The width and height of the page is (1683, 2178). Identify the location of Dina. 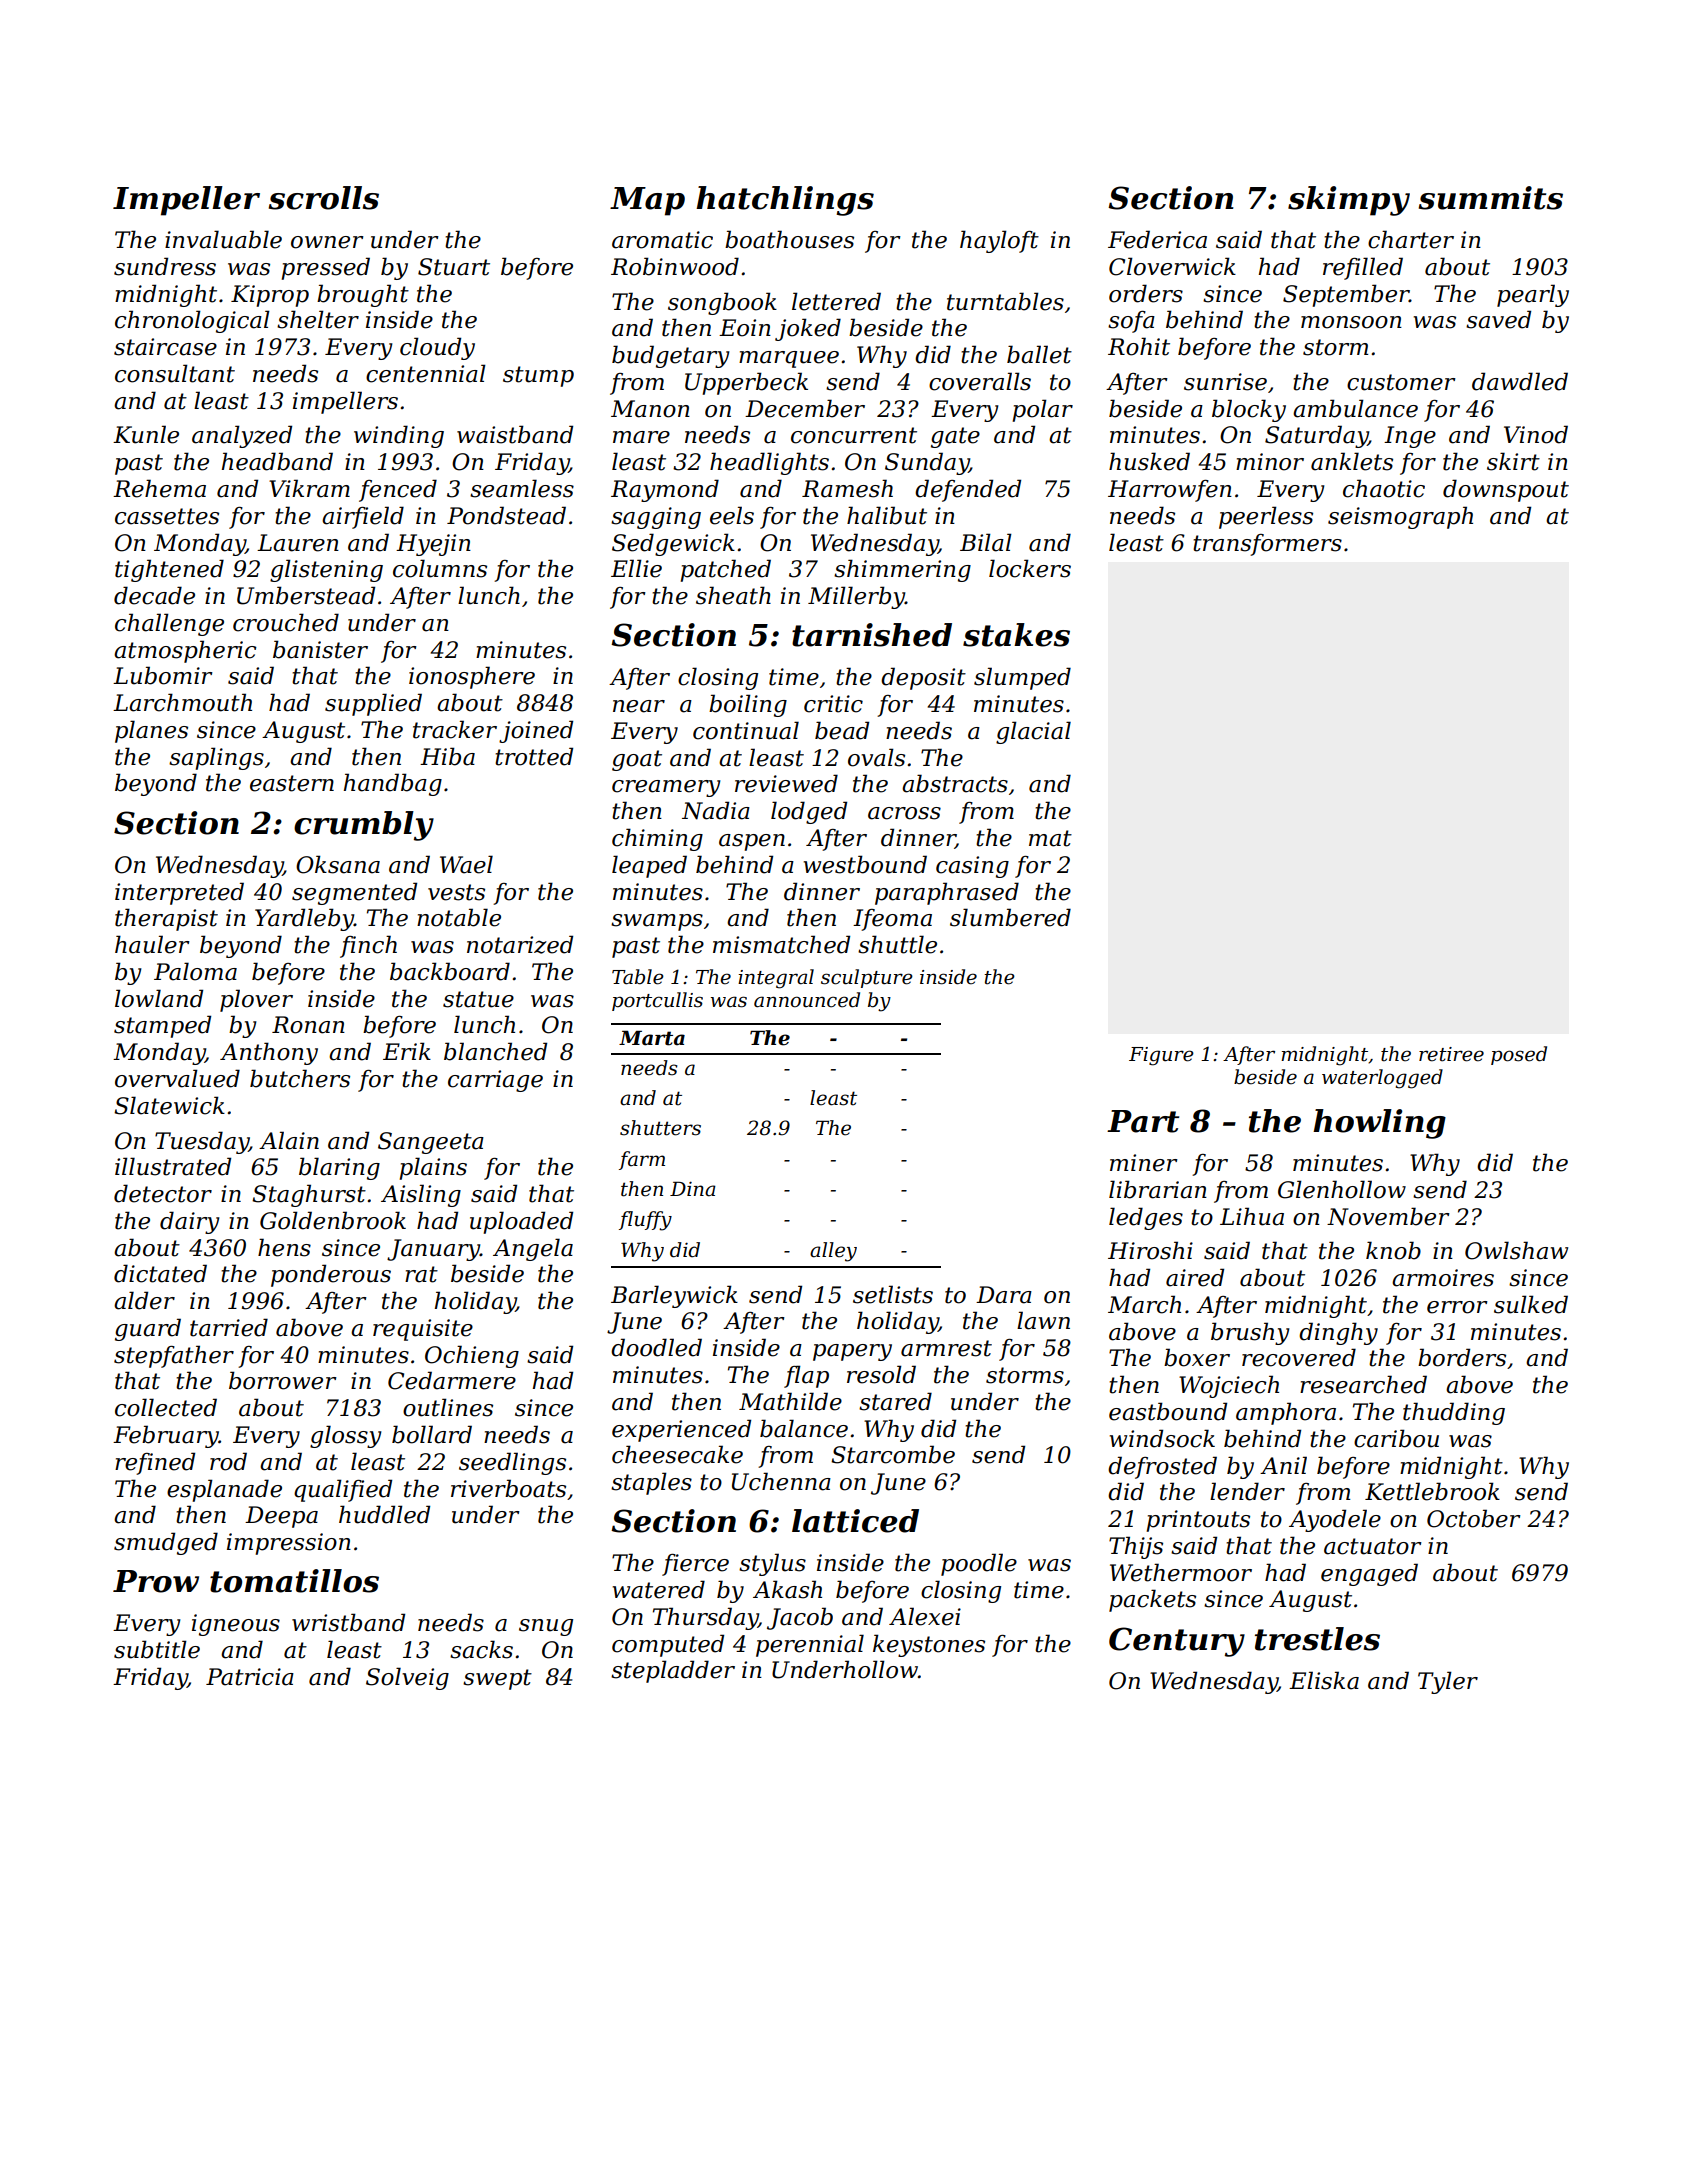
(693, 1189).
